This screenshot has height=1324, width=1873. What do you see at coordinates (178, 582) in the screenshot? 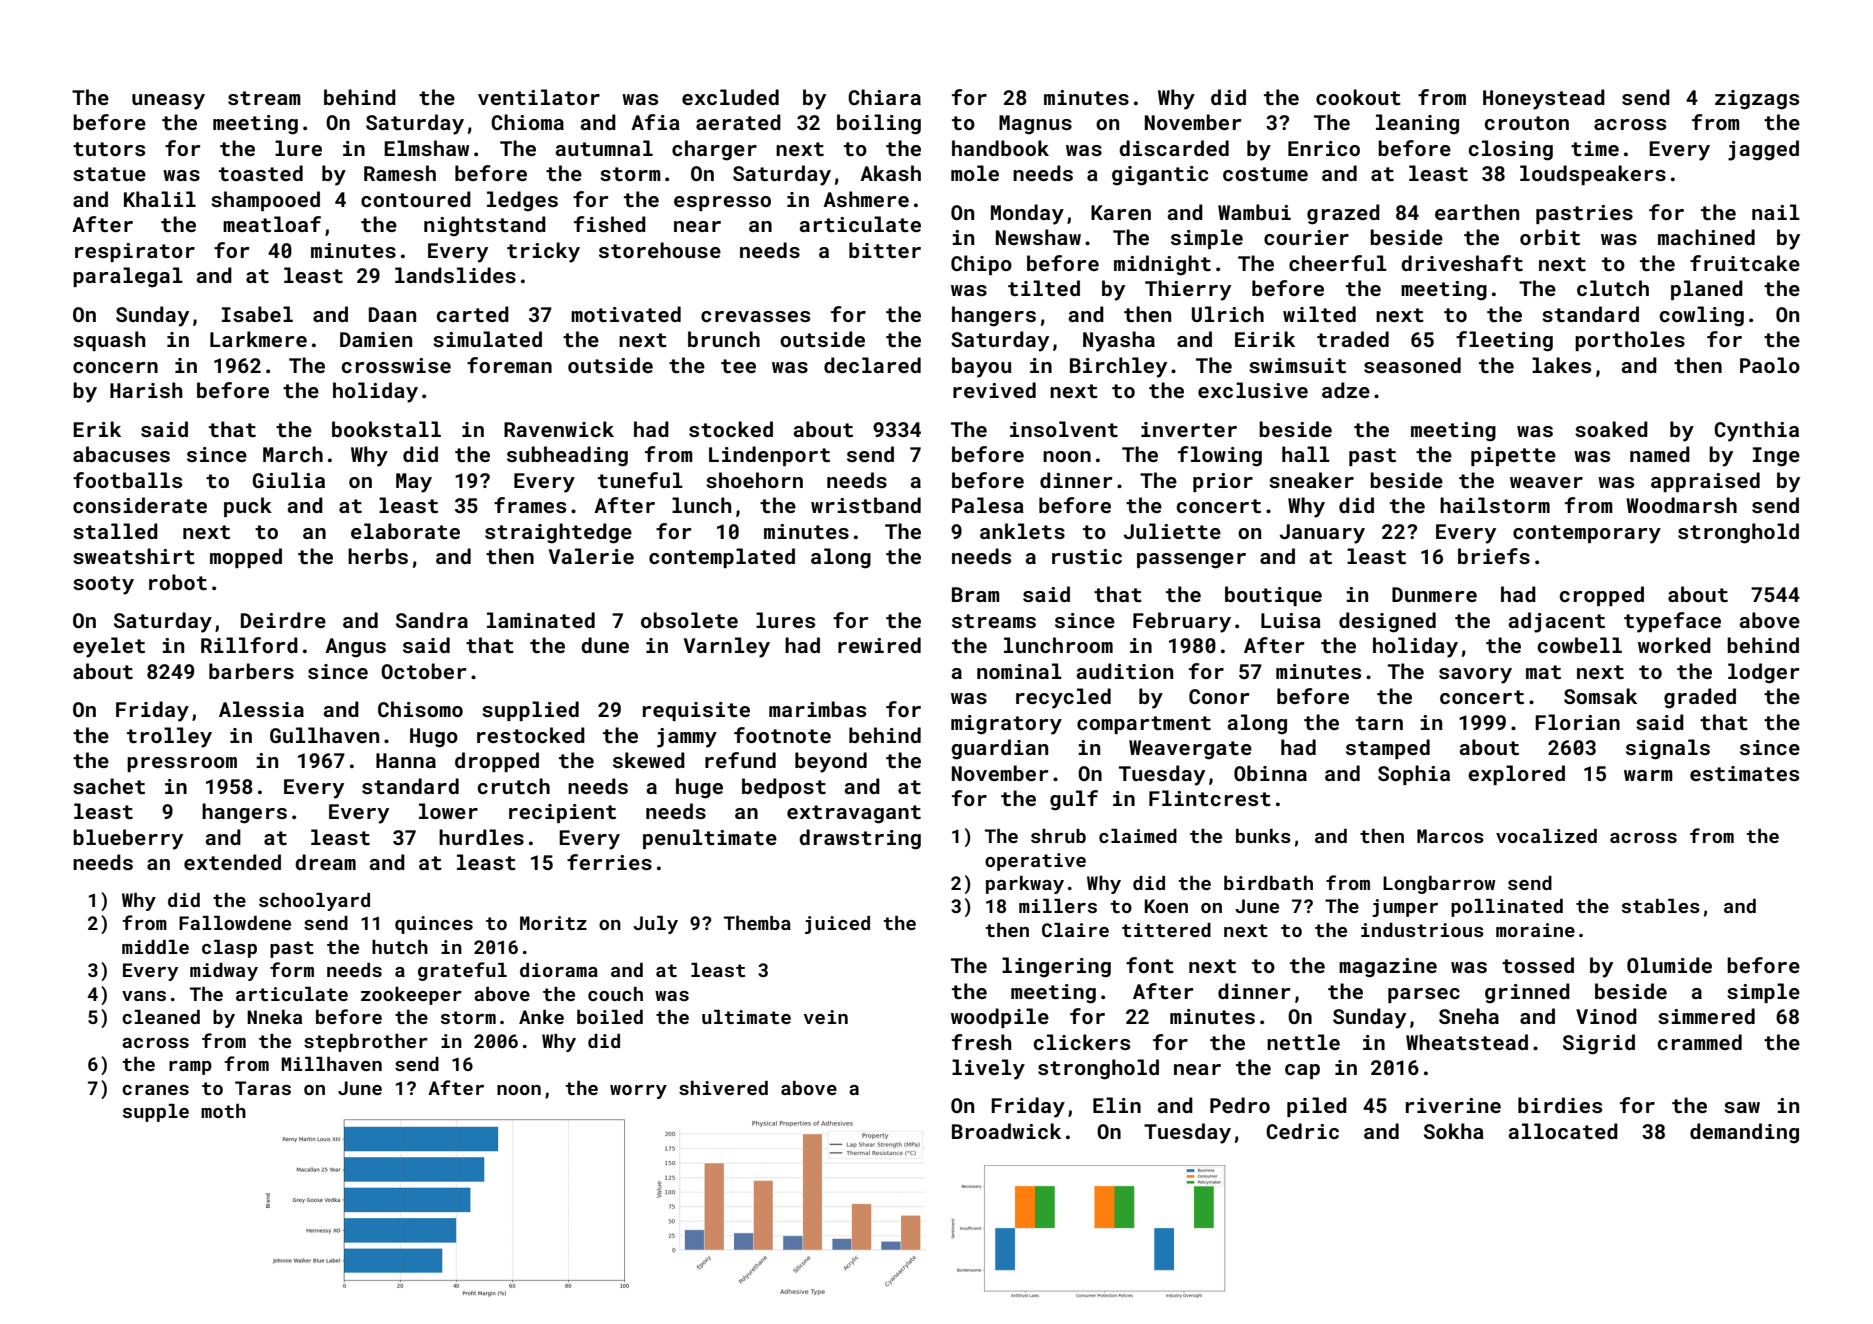
I see `robot` at bounding box center [178, 582].
